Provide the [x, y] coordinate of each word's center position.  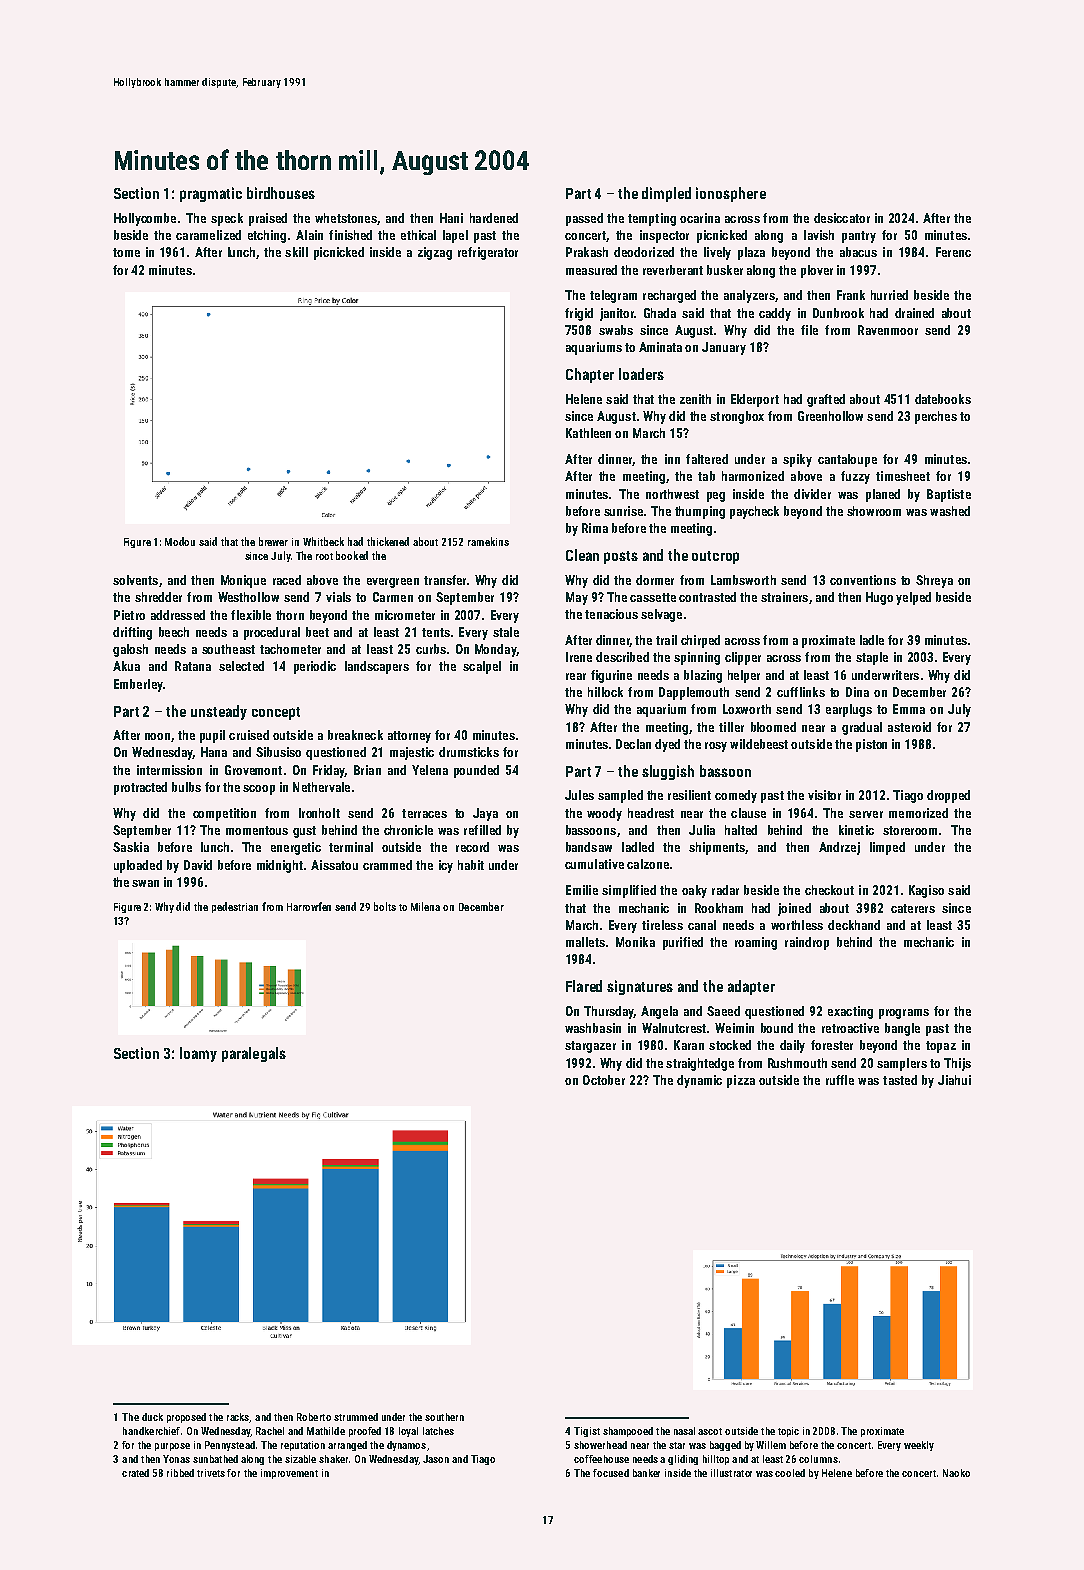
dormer [655, 580]
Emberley [138, 685]
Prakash [587, 252]
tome [126, 252]
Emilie [582, 890]
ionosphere [731, 194]
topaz [941, 1047]
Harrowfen [309, 906]
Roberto [314, 1417]
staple [872, 658]
